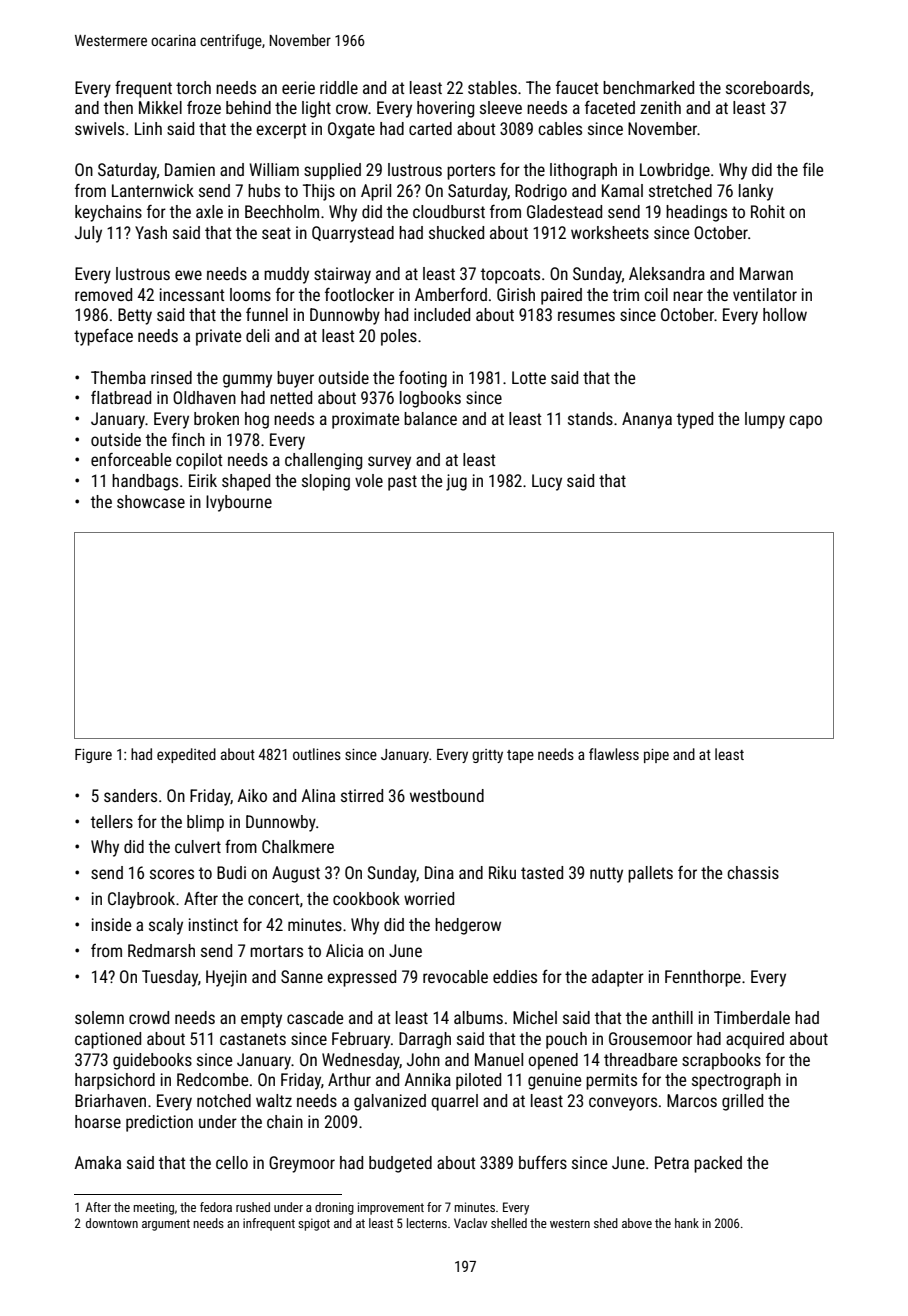  I want to click on eerie, so click(298, 87).
